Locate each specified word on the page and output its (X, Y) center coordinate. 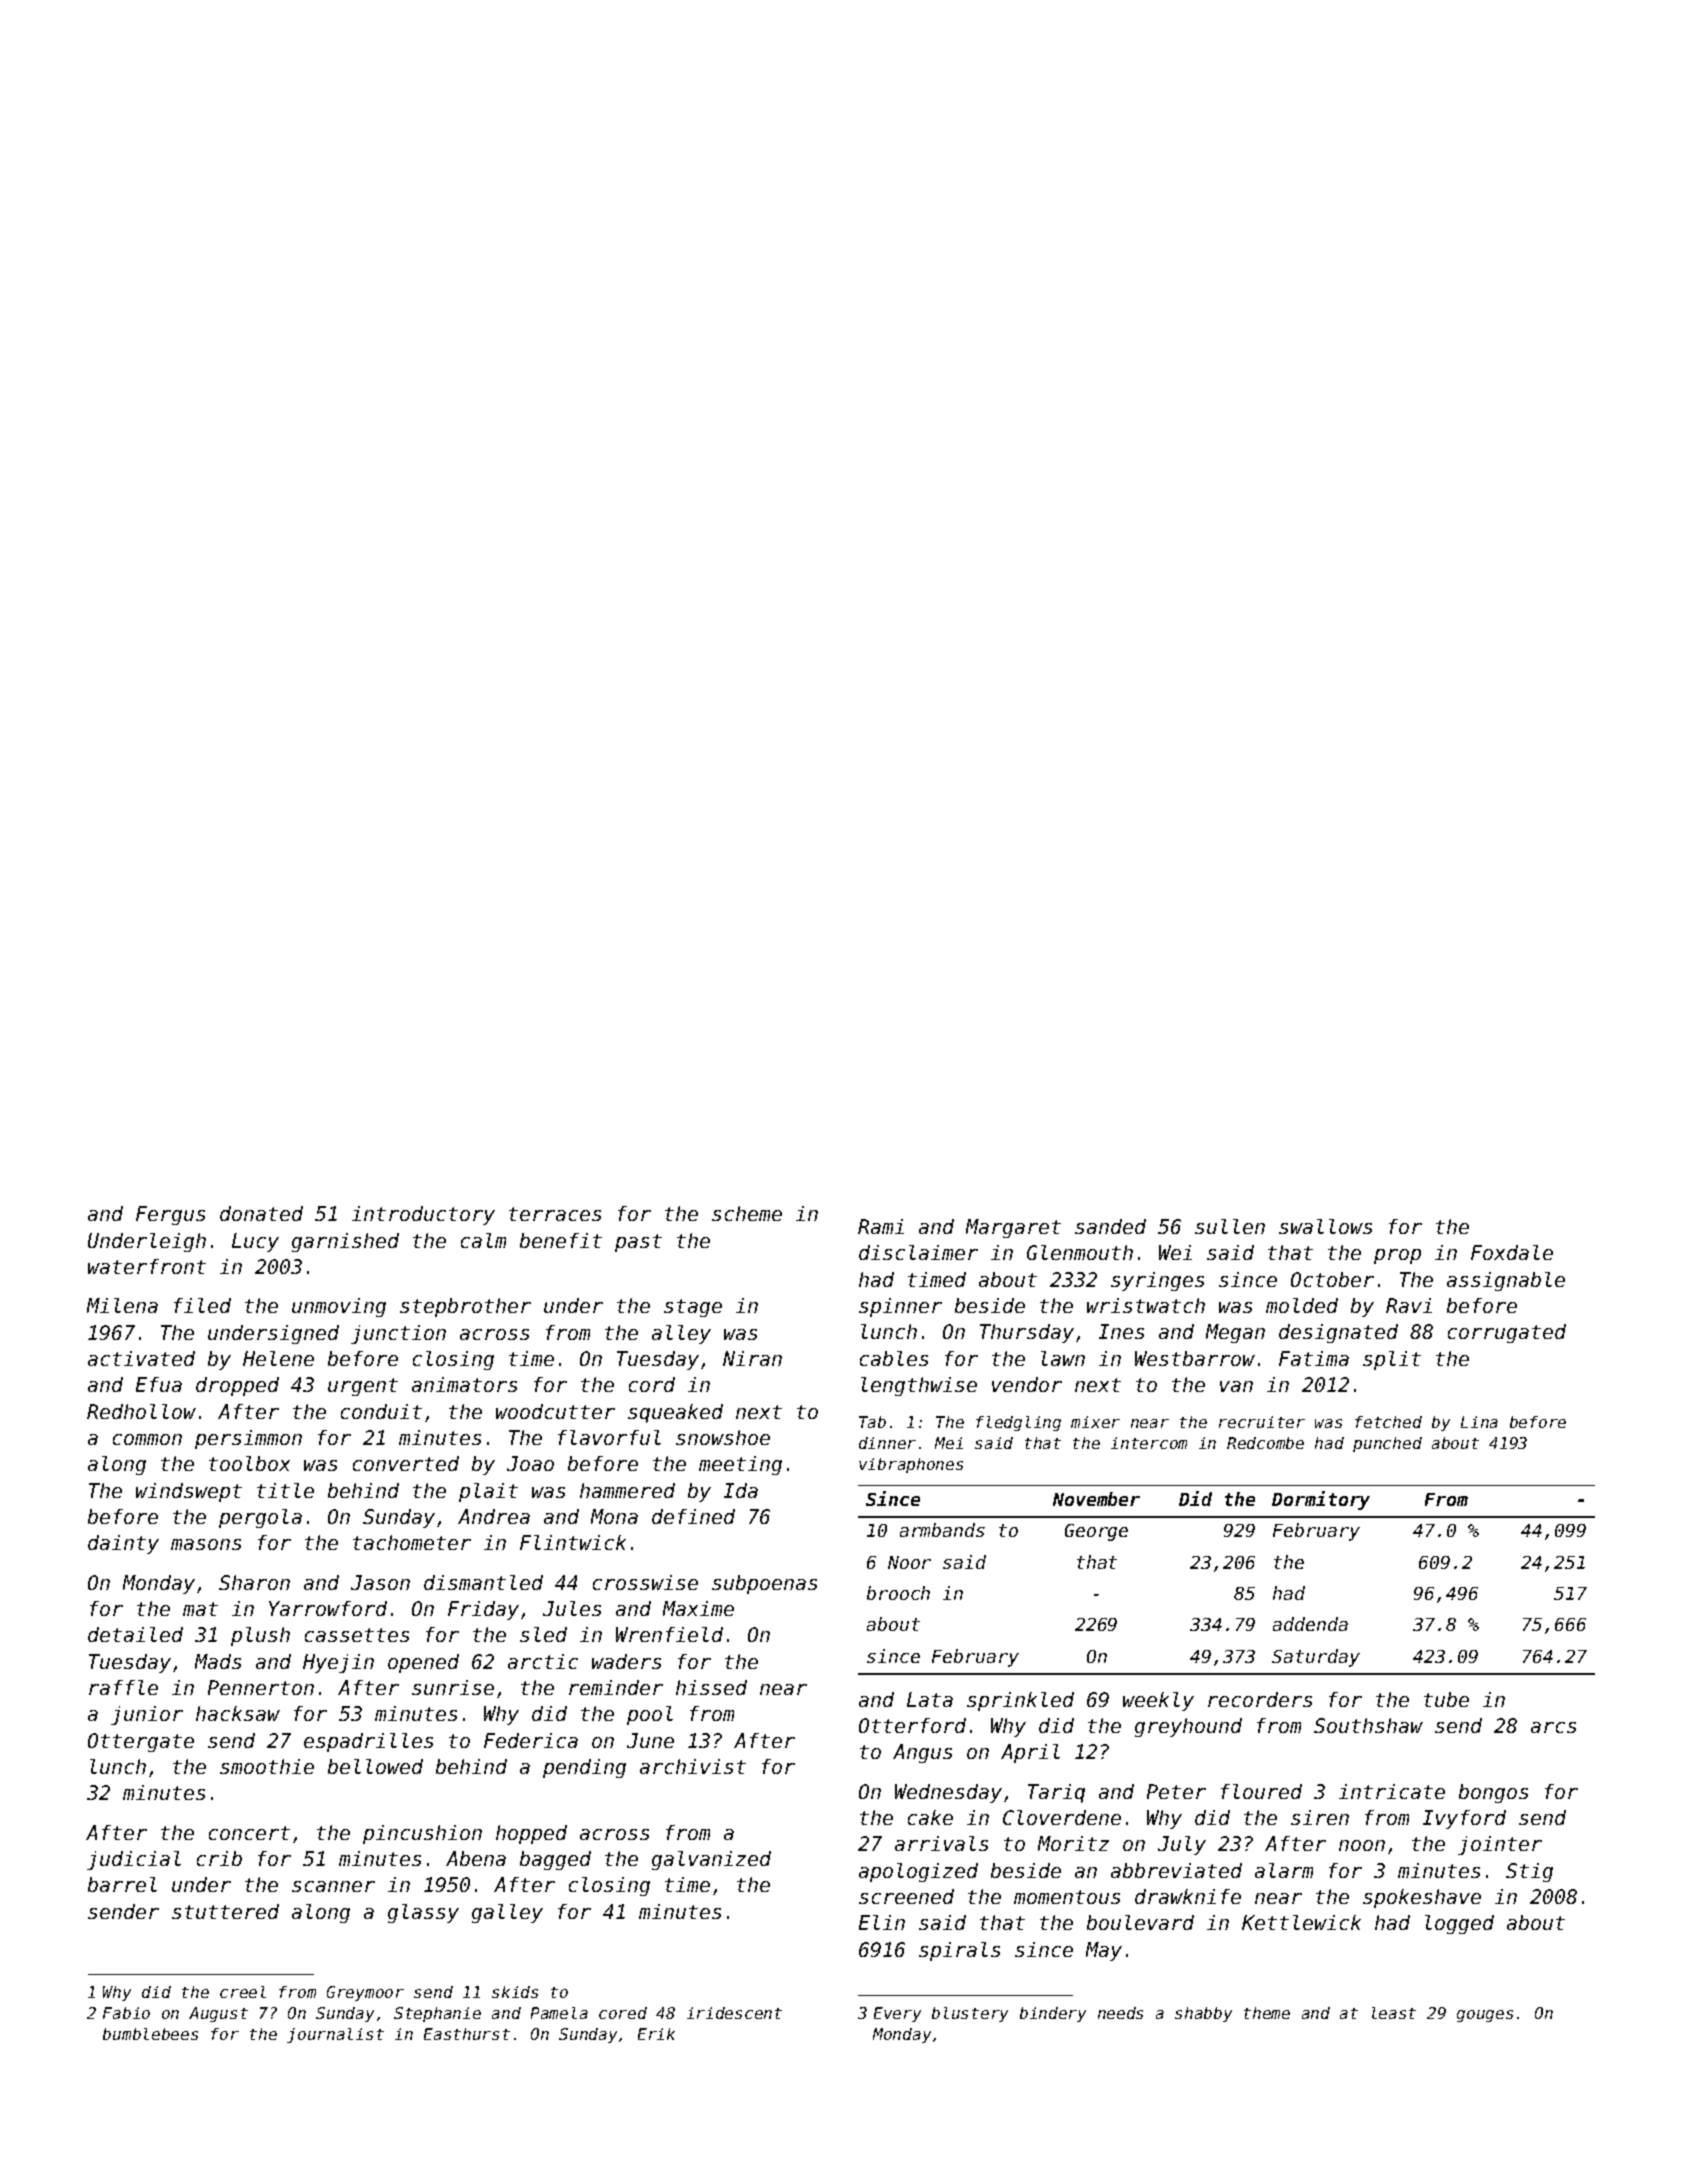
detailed (135, 1634)
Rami (881, 1226)
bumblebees (150, 2034)
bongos (1493, 1793)
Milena (122, 1305)
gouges (1485, 2016)
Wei (1175, 1252)
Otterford (912, 1725)
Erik (656, 2034)
